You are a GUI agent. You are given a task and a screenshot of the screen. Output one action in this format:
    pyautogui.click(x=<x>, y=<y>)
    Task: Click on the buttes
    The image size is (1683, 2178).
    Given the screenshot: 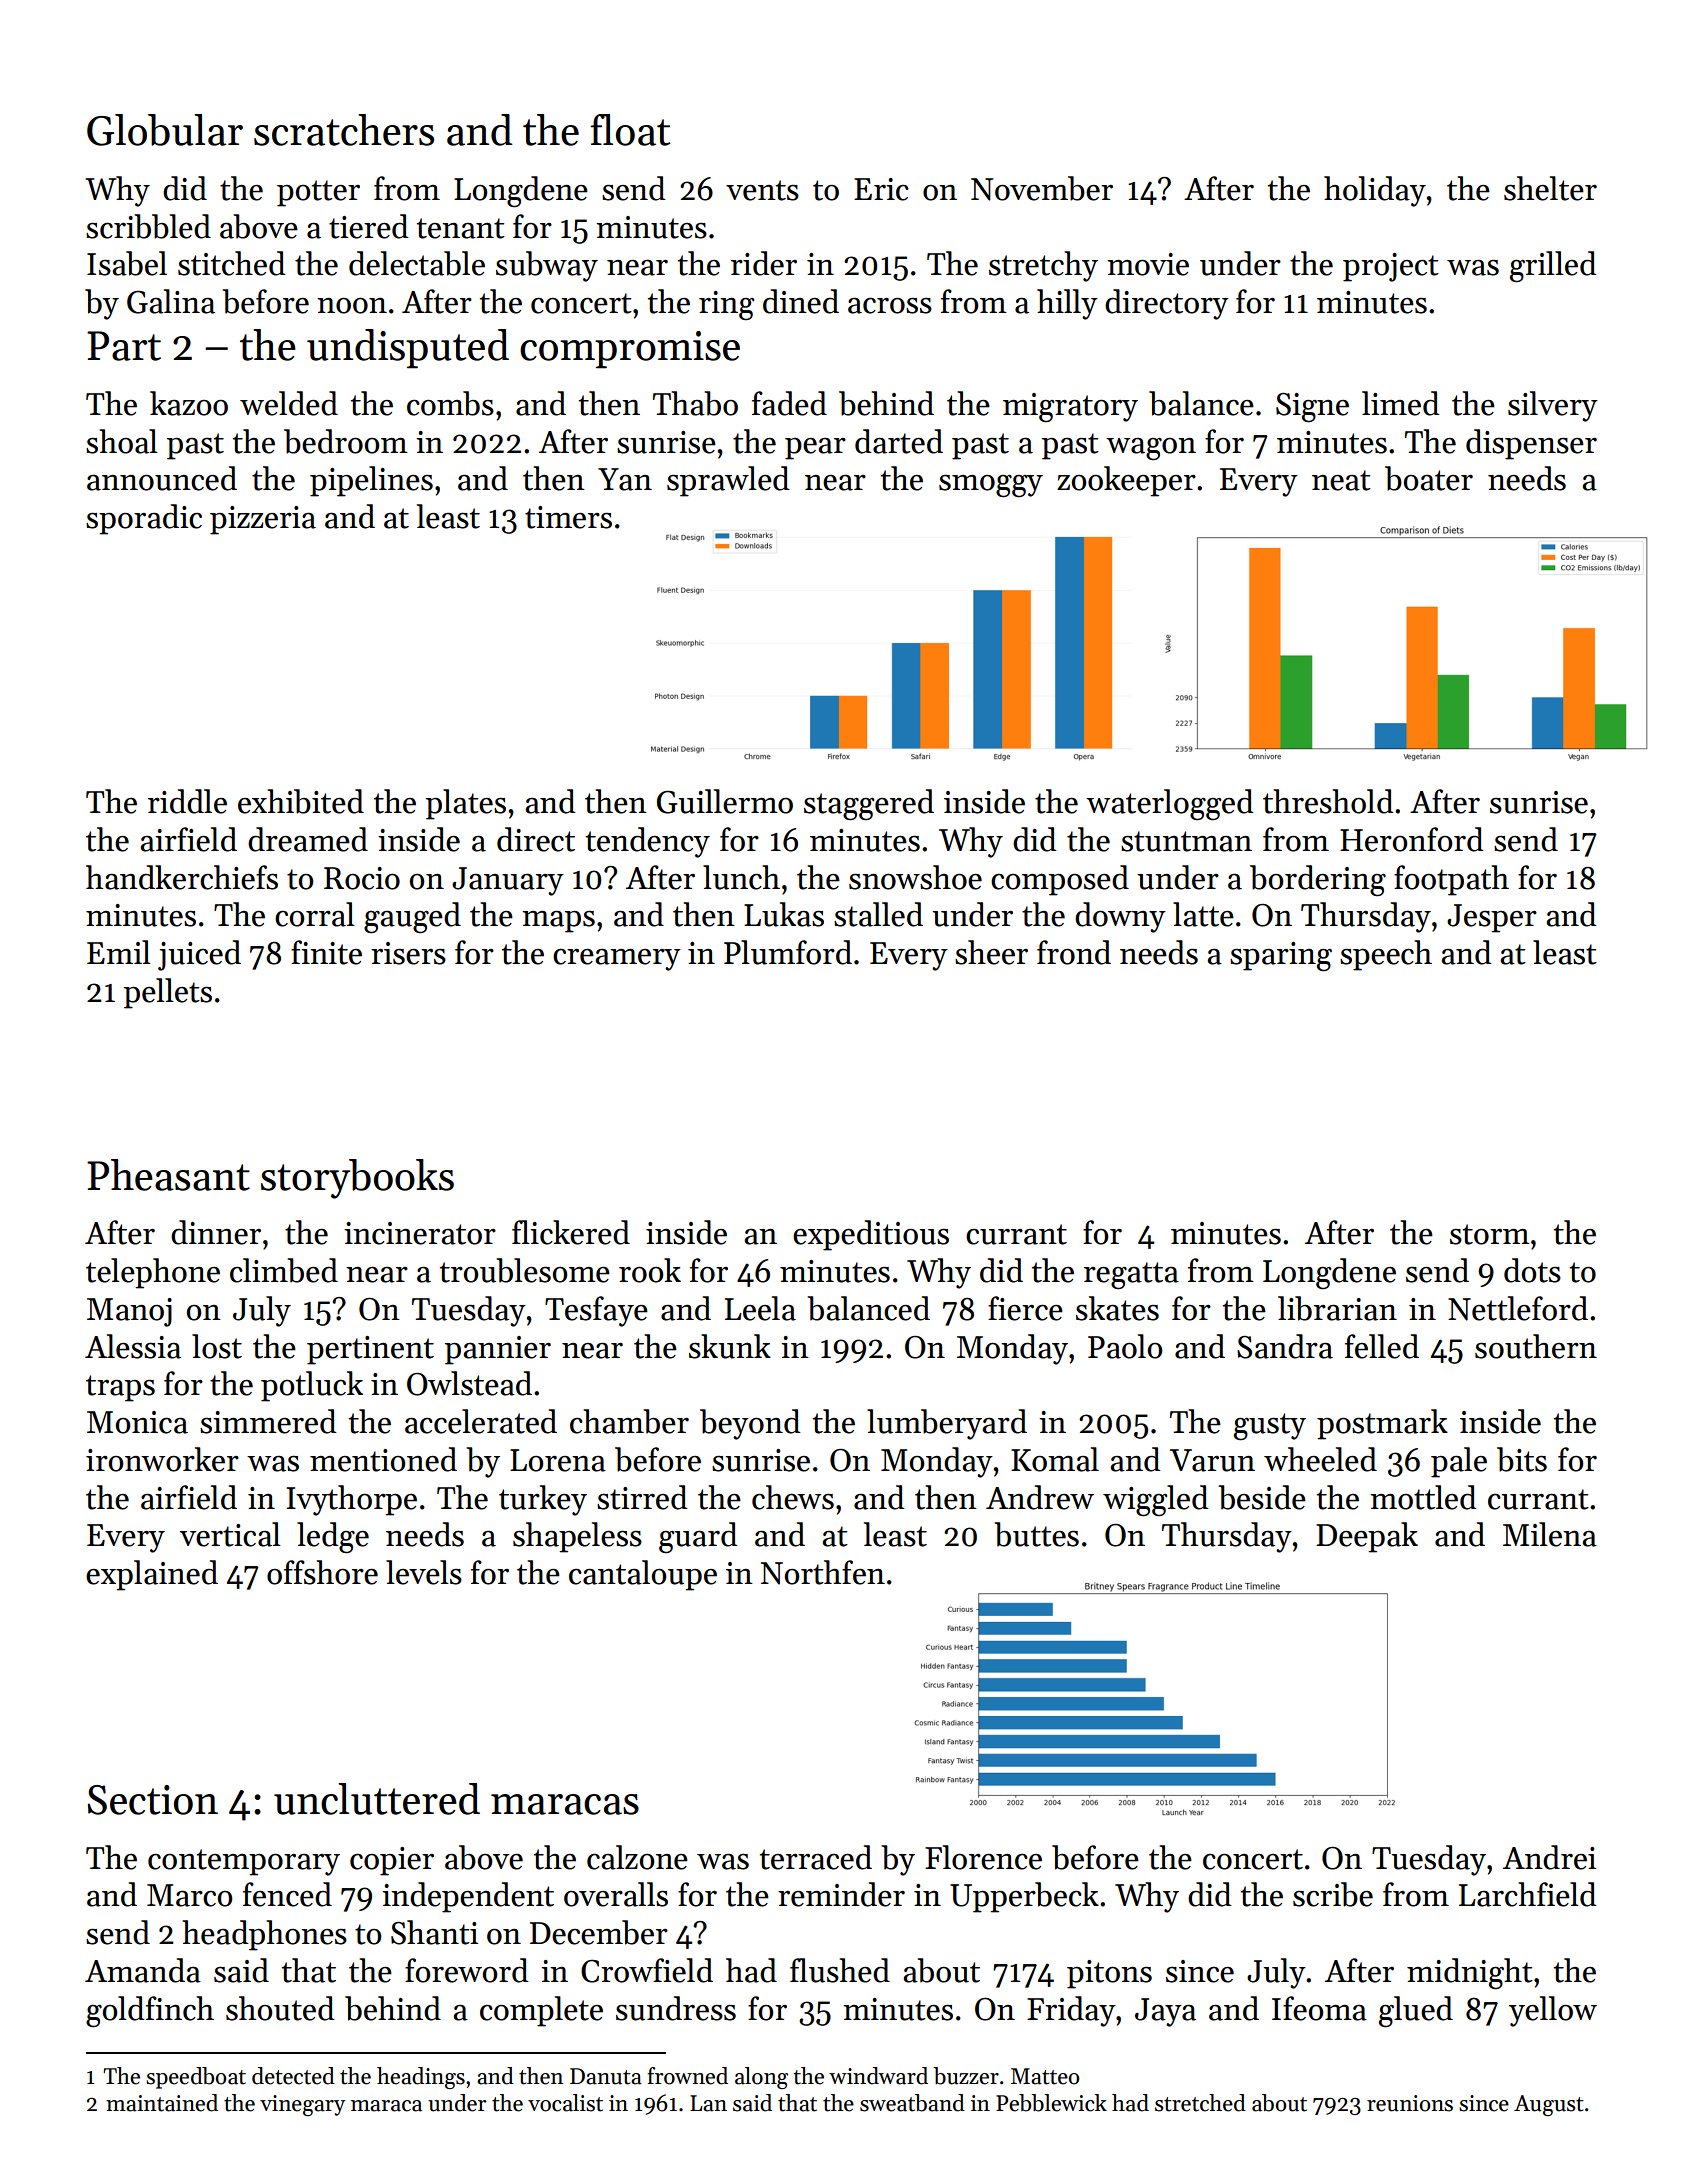 What is the action you would take?
    pyautogui.click(x=1036, y=1534)
